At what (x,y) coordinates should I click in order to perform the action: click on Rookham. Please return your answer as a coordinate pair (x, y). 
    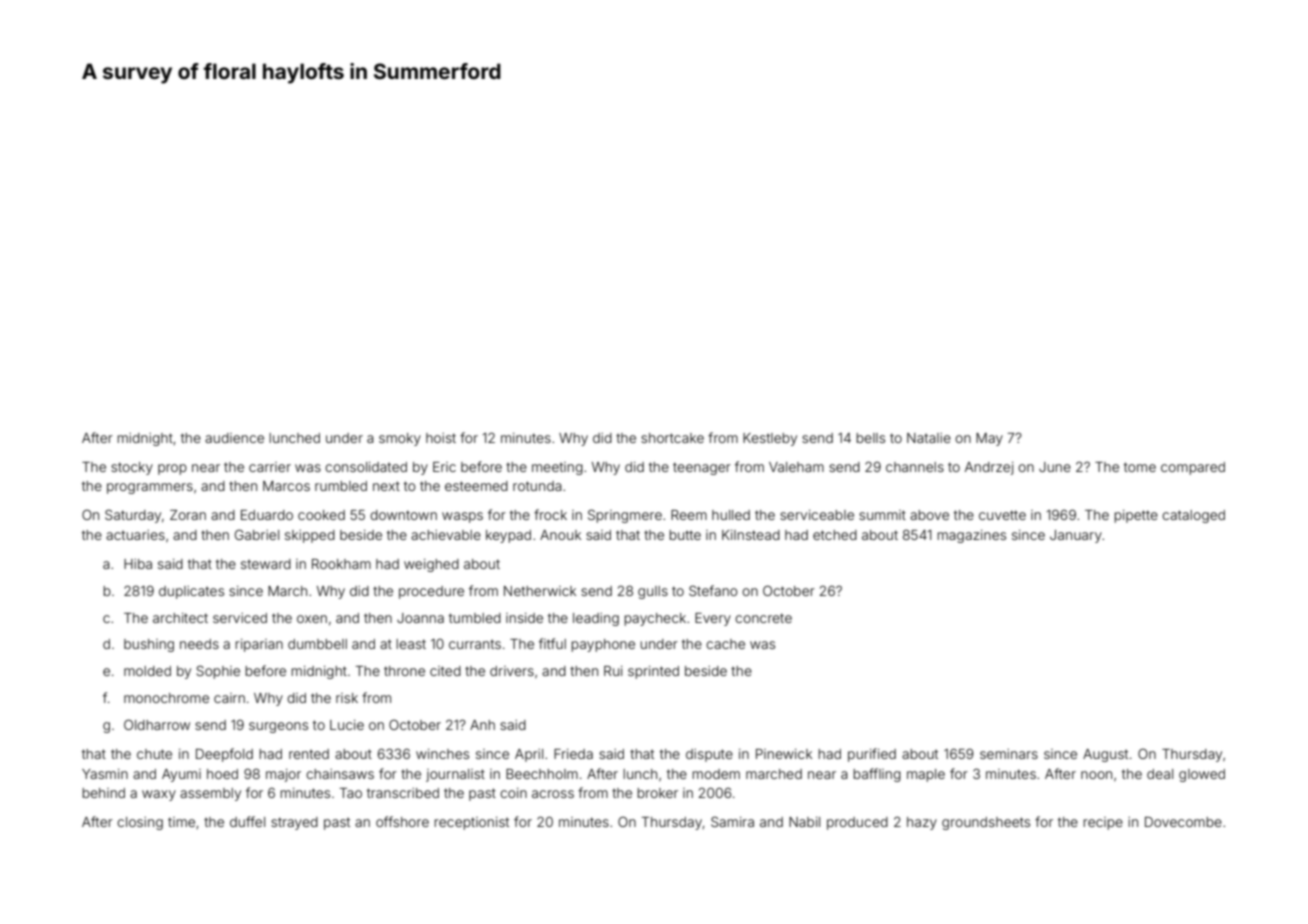
    Looking at the image, I should click on (341, 564).
